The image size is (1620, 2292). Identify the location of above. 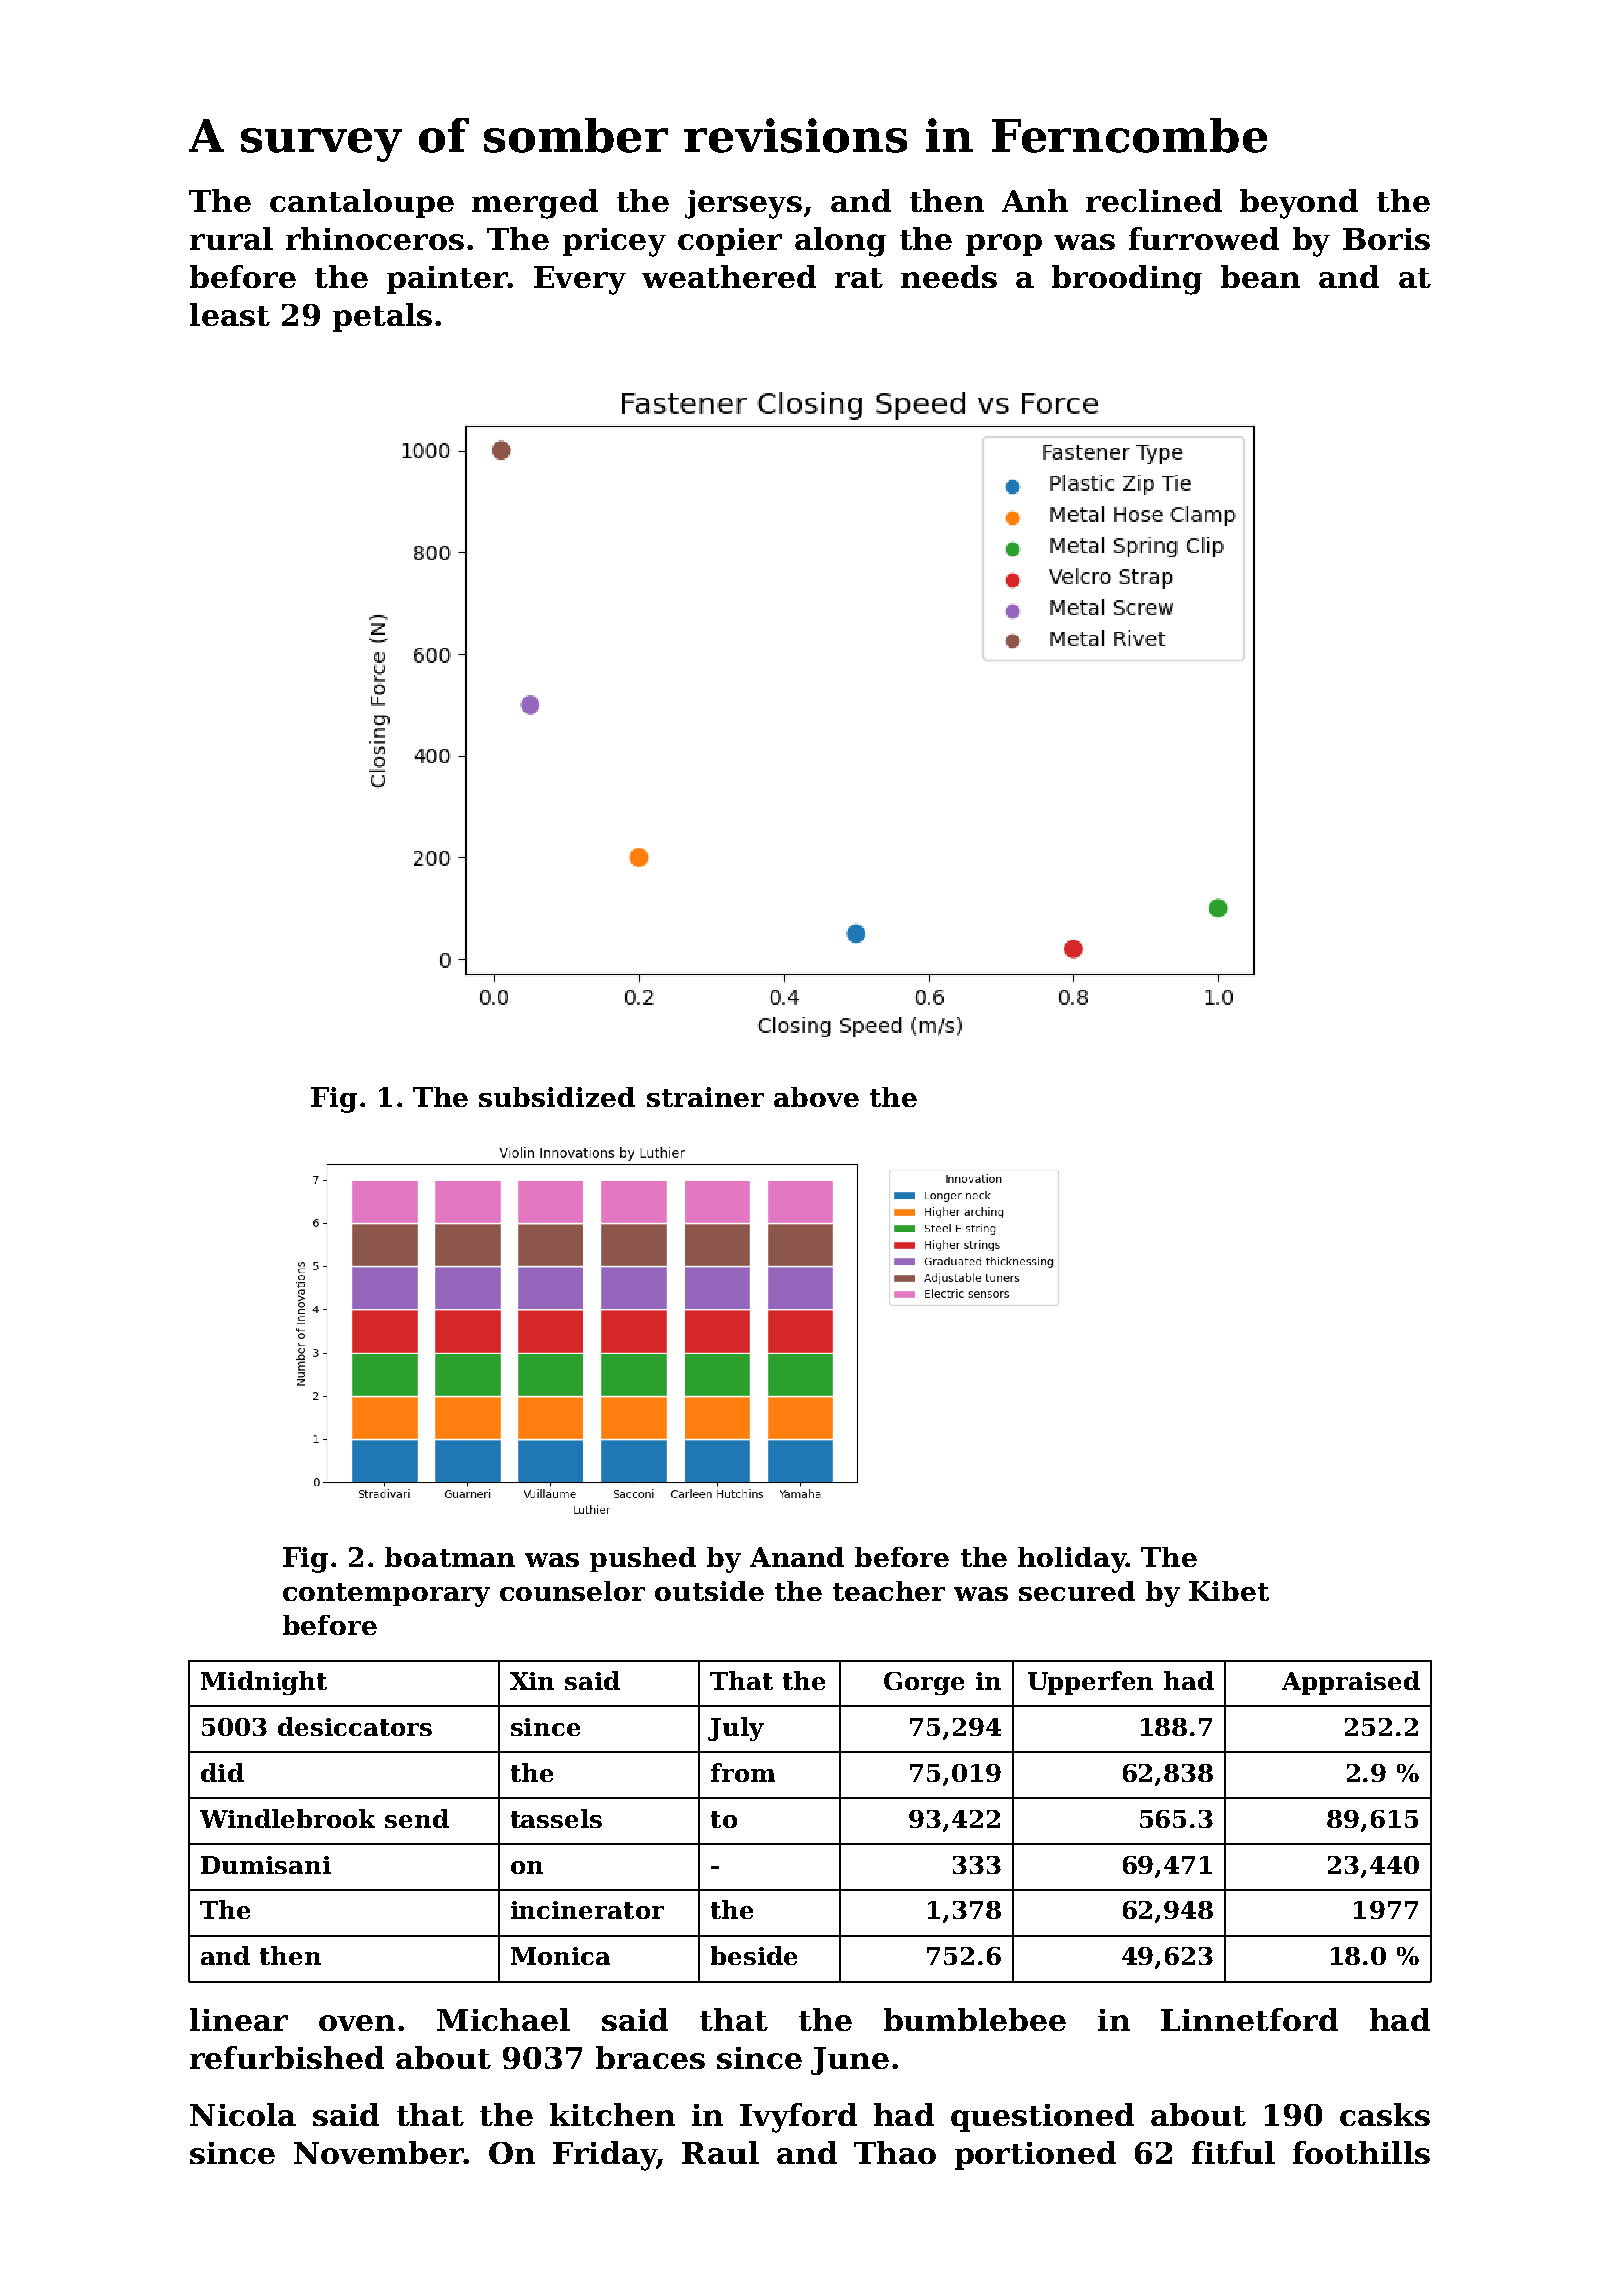
(816, 1097).
